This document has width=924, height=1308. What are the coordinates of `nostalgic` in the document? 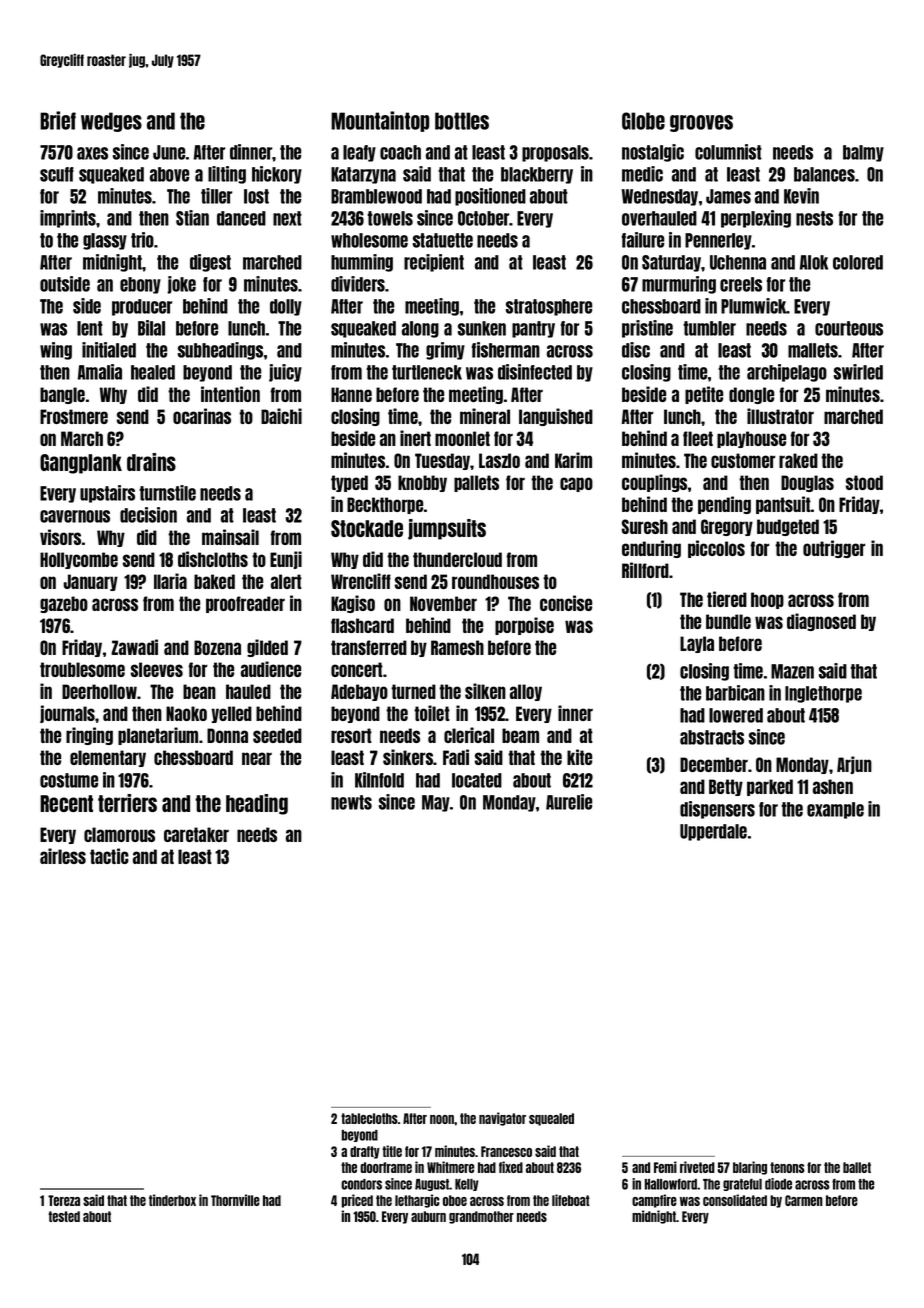 It's located at (653, 153).
